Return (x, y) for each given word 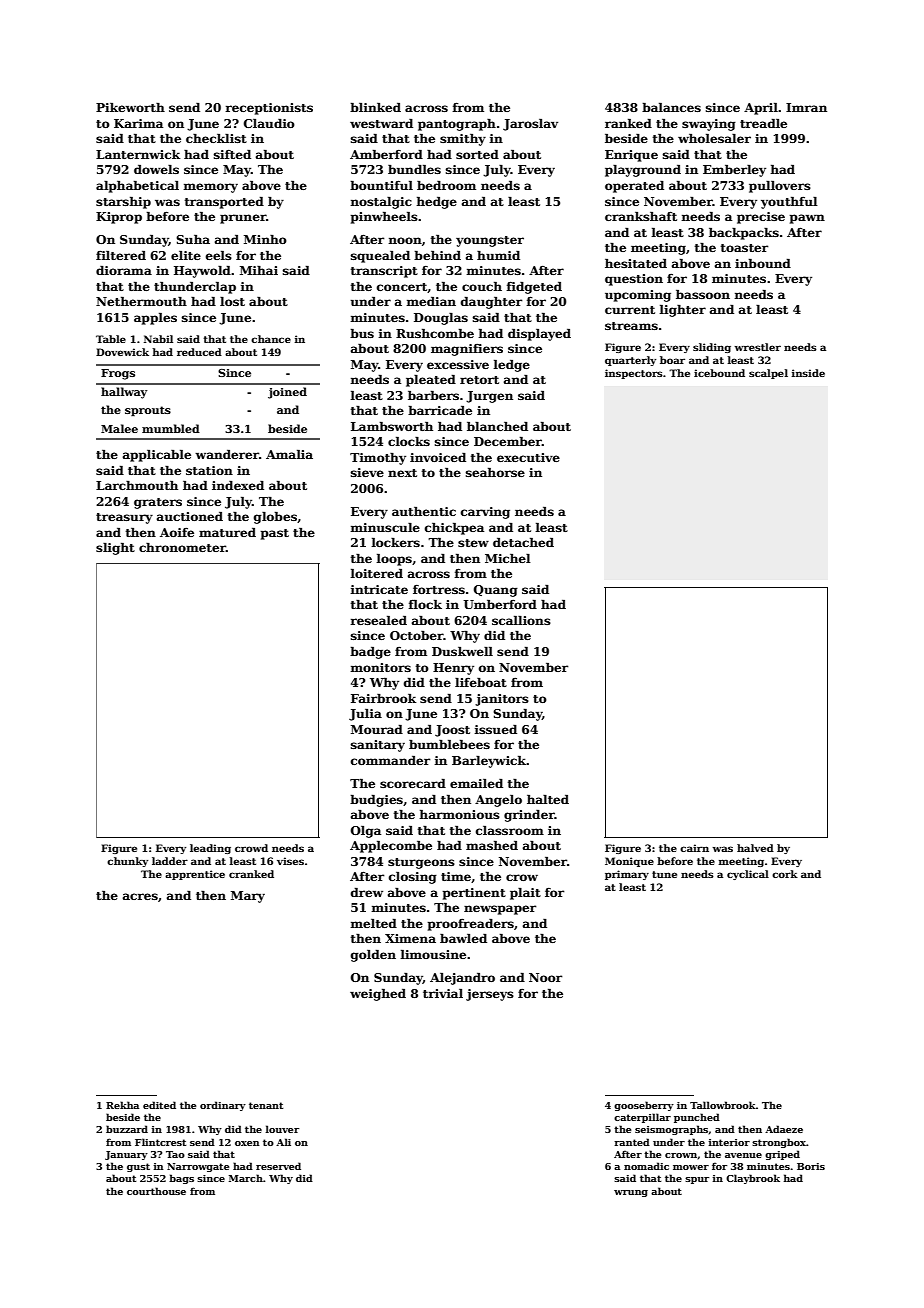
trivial (443, 993)
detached (523, 542)
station (209, 470)
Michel (508, 558)
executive (528, 457)
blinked (375, 107)
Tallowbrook (723, 1105)
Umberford (500, 604)
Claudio (269, 123)
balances (671, 107)
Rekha (122, 1105)
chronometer (182, 547)
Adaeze (784, 1129)
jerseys (490, 995)
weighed (378, 994)
